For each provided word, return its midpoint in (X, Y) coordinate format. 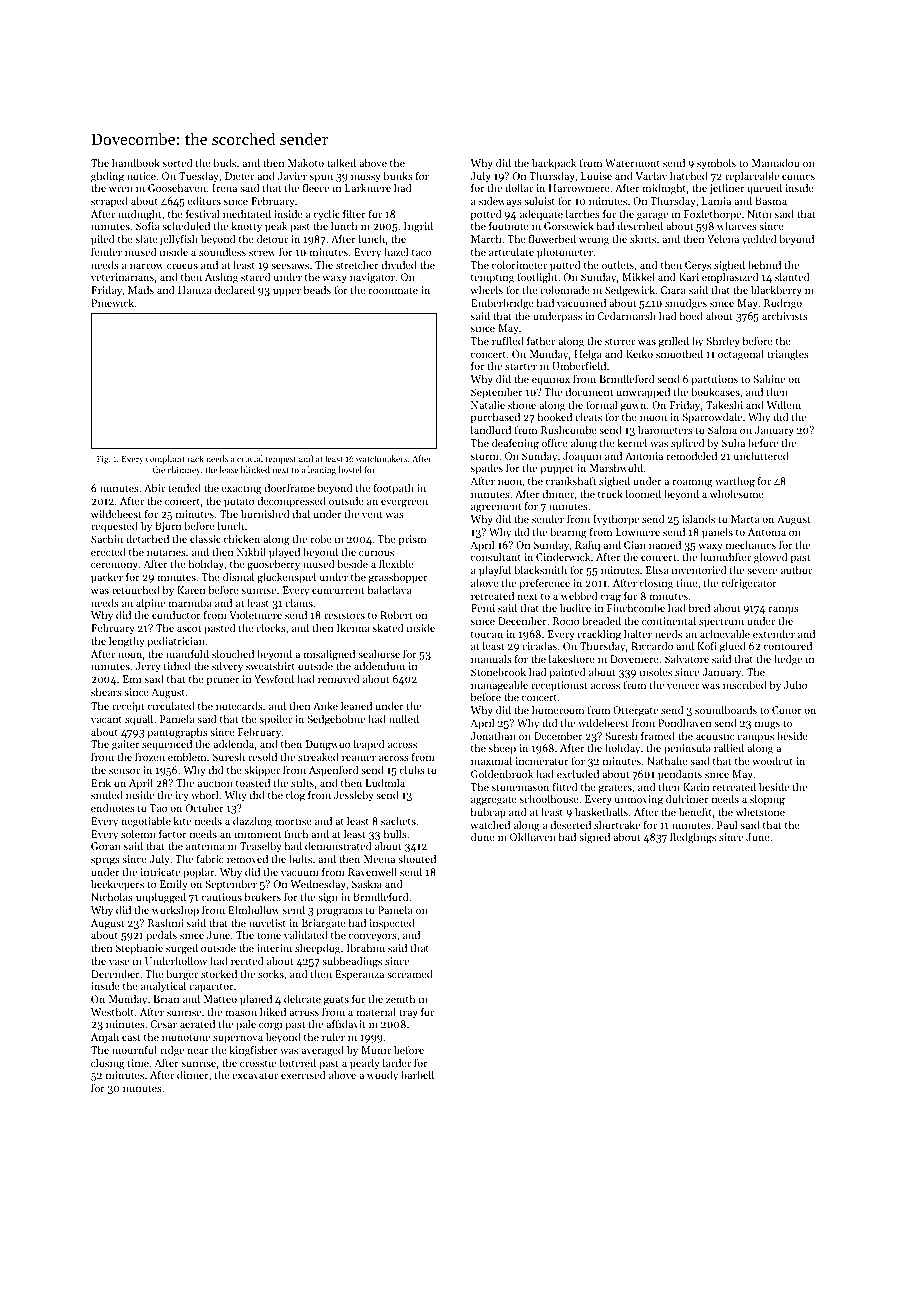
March (486, 239)
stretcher (357, 265)
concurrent (338, 590)
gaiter (125, 745)
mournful (134, 1049)
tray (408, 1014)
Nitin (759, 214)
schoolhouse (549, 798)
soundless (222, 251)
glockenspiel (286, 578)
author (796, 570)
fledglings (693, 838)
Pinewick (112, 302)
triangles (788, 355)
